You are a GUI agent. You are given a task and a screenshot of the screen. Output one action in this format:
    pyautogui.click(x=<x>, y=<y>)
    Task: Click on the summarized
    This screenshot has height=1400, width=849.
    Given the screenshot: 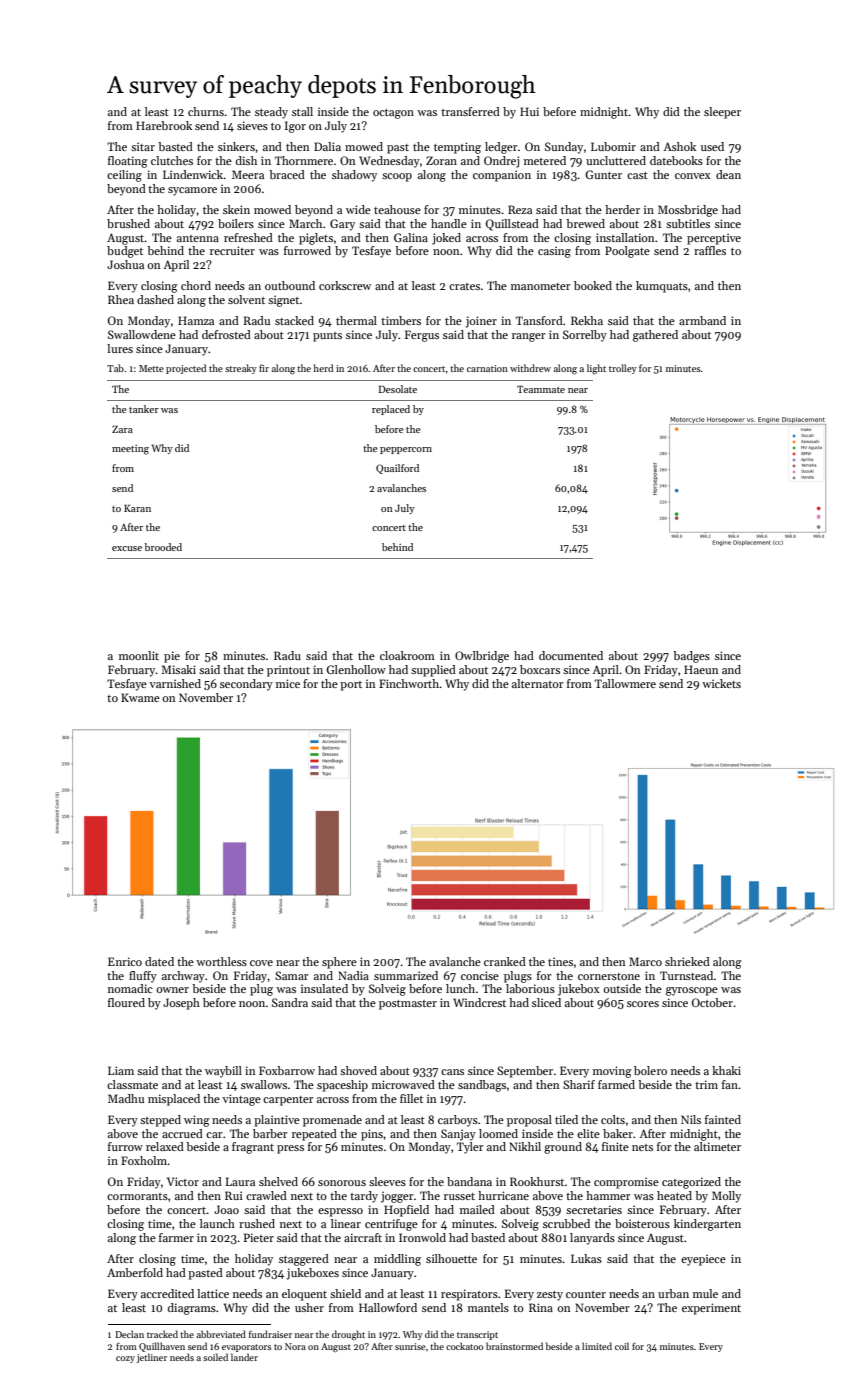 What is the action you would take?
    pyautogui.click(x=406, y=975)
